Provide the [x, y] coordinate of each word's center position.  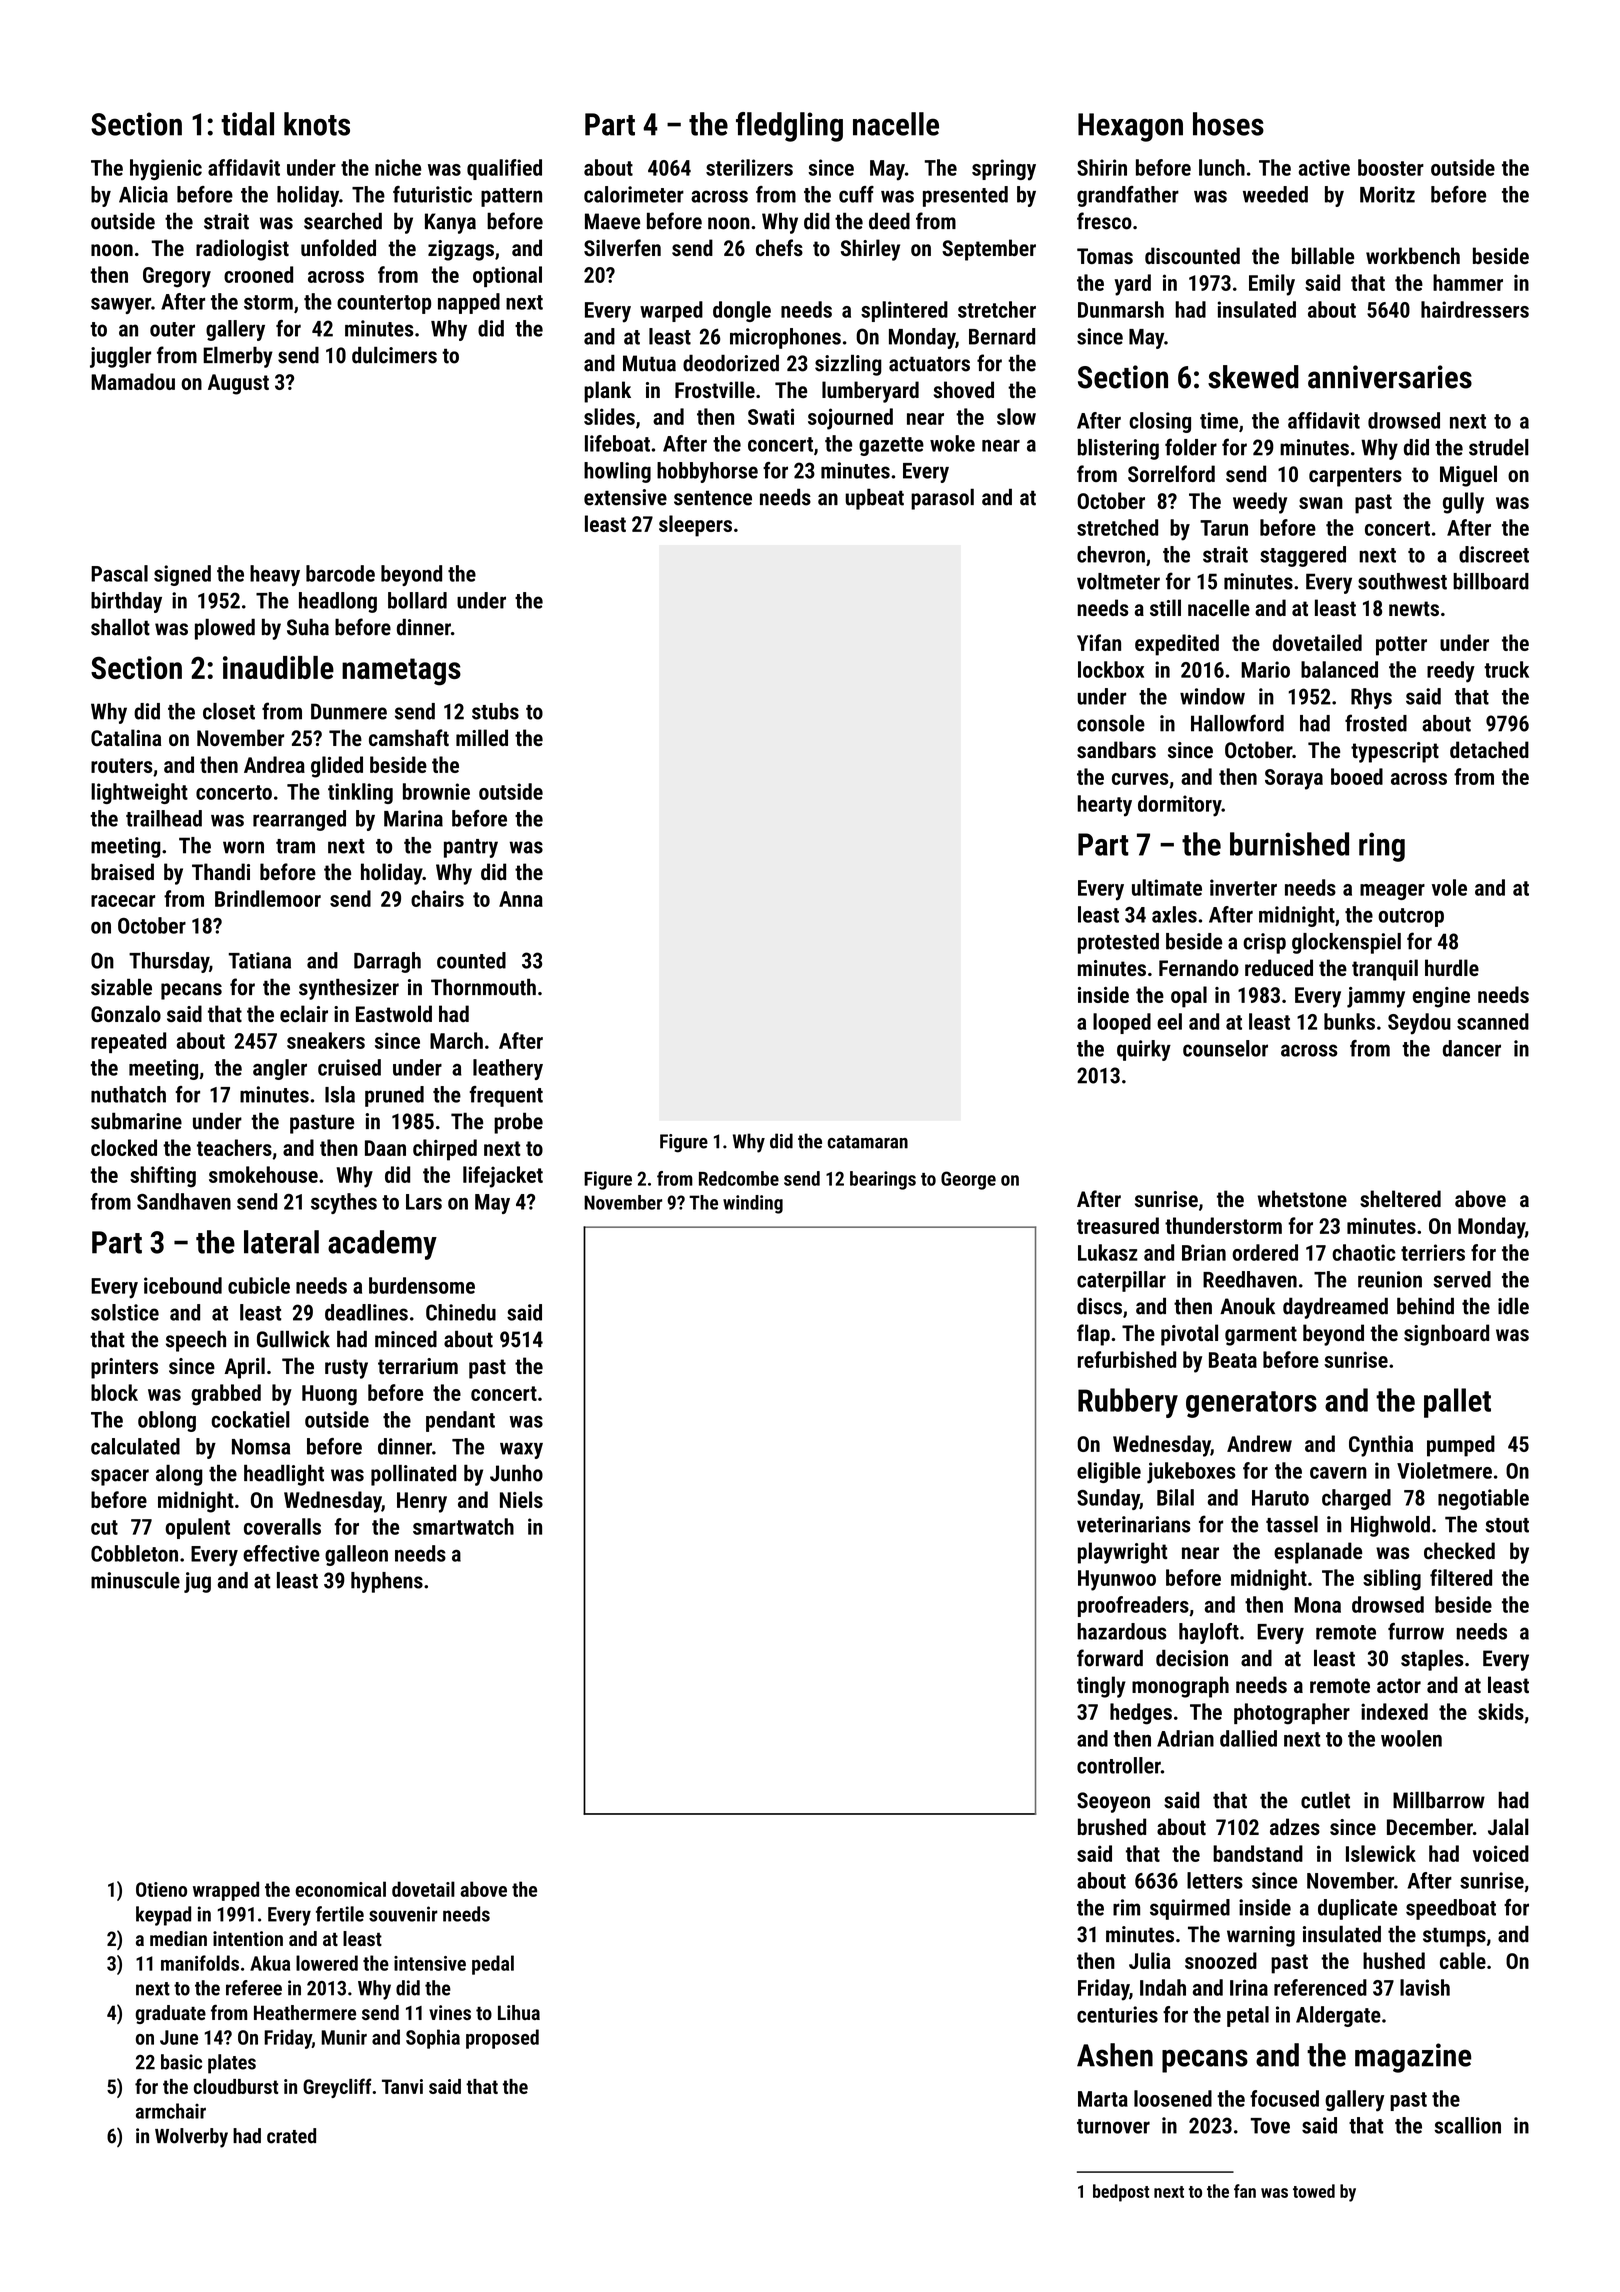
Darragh [387, 962]
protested [1118, 943]
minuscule [135, 1580]
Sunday [1108, 1499]
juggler [120, 357]
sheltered [1400, 1198]
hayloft [1209, 1633]
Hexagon [1130, 127]
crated [291, 2136]
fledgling [789, 127]
